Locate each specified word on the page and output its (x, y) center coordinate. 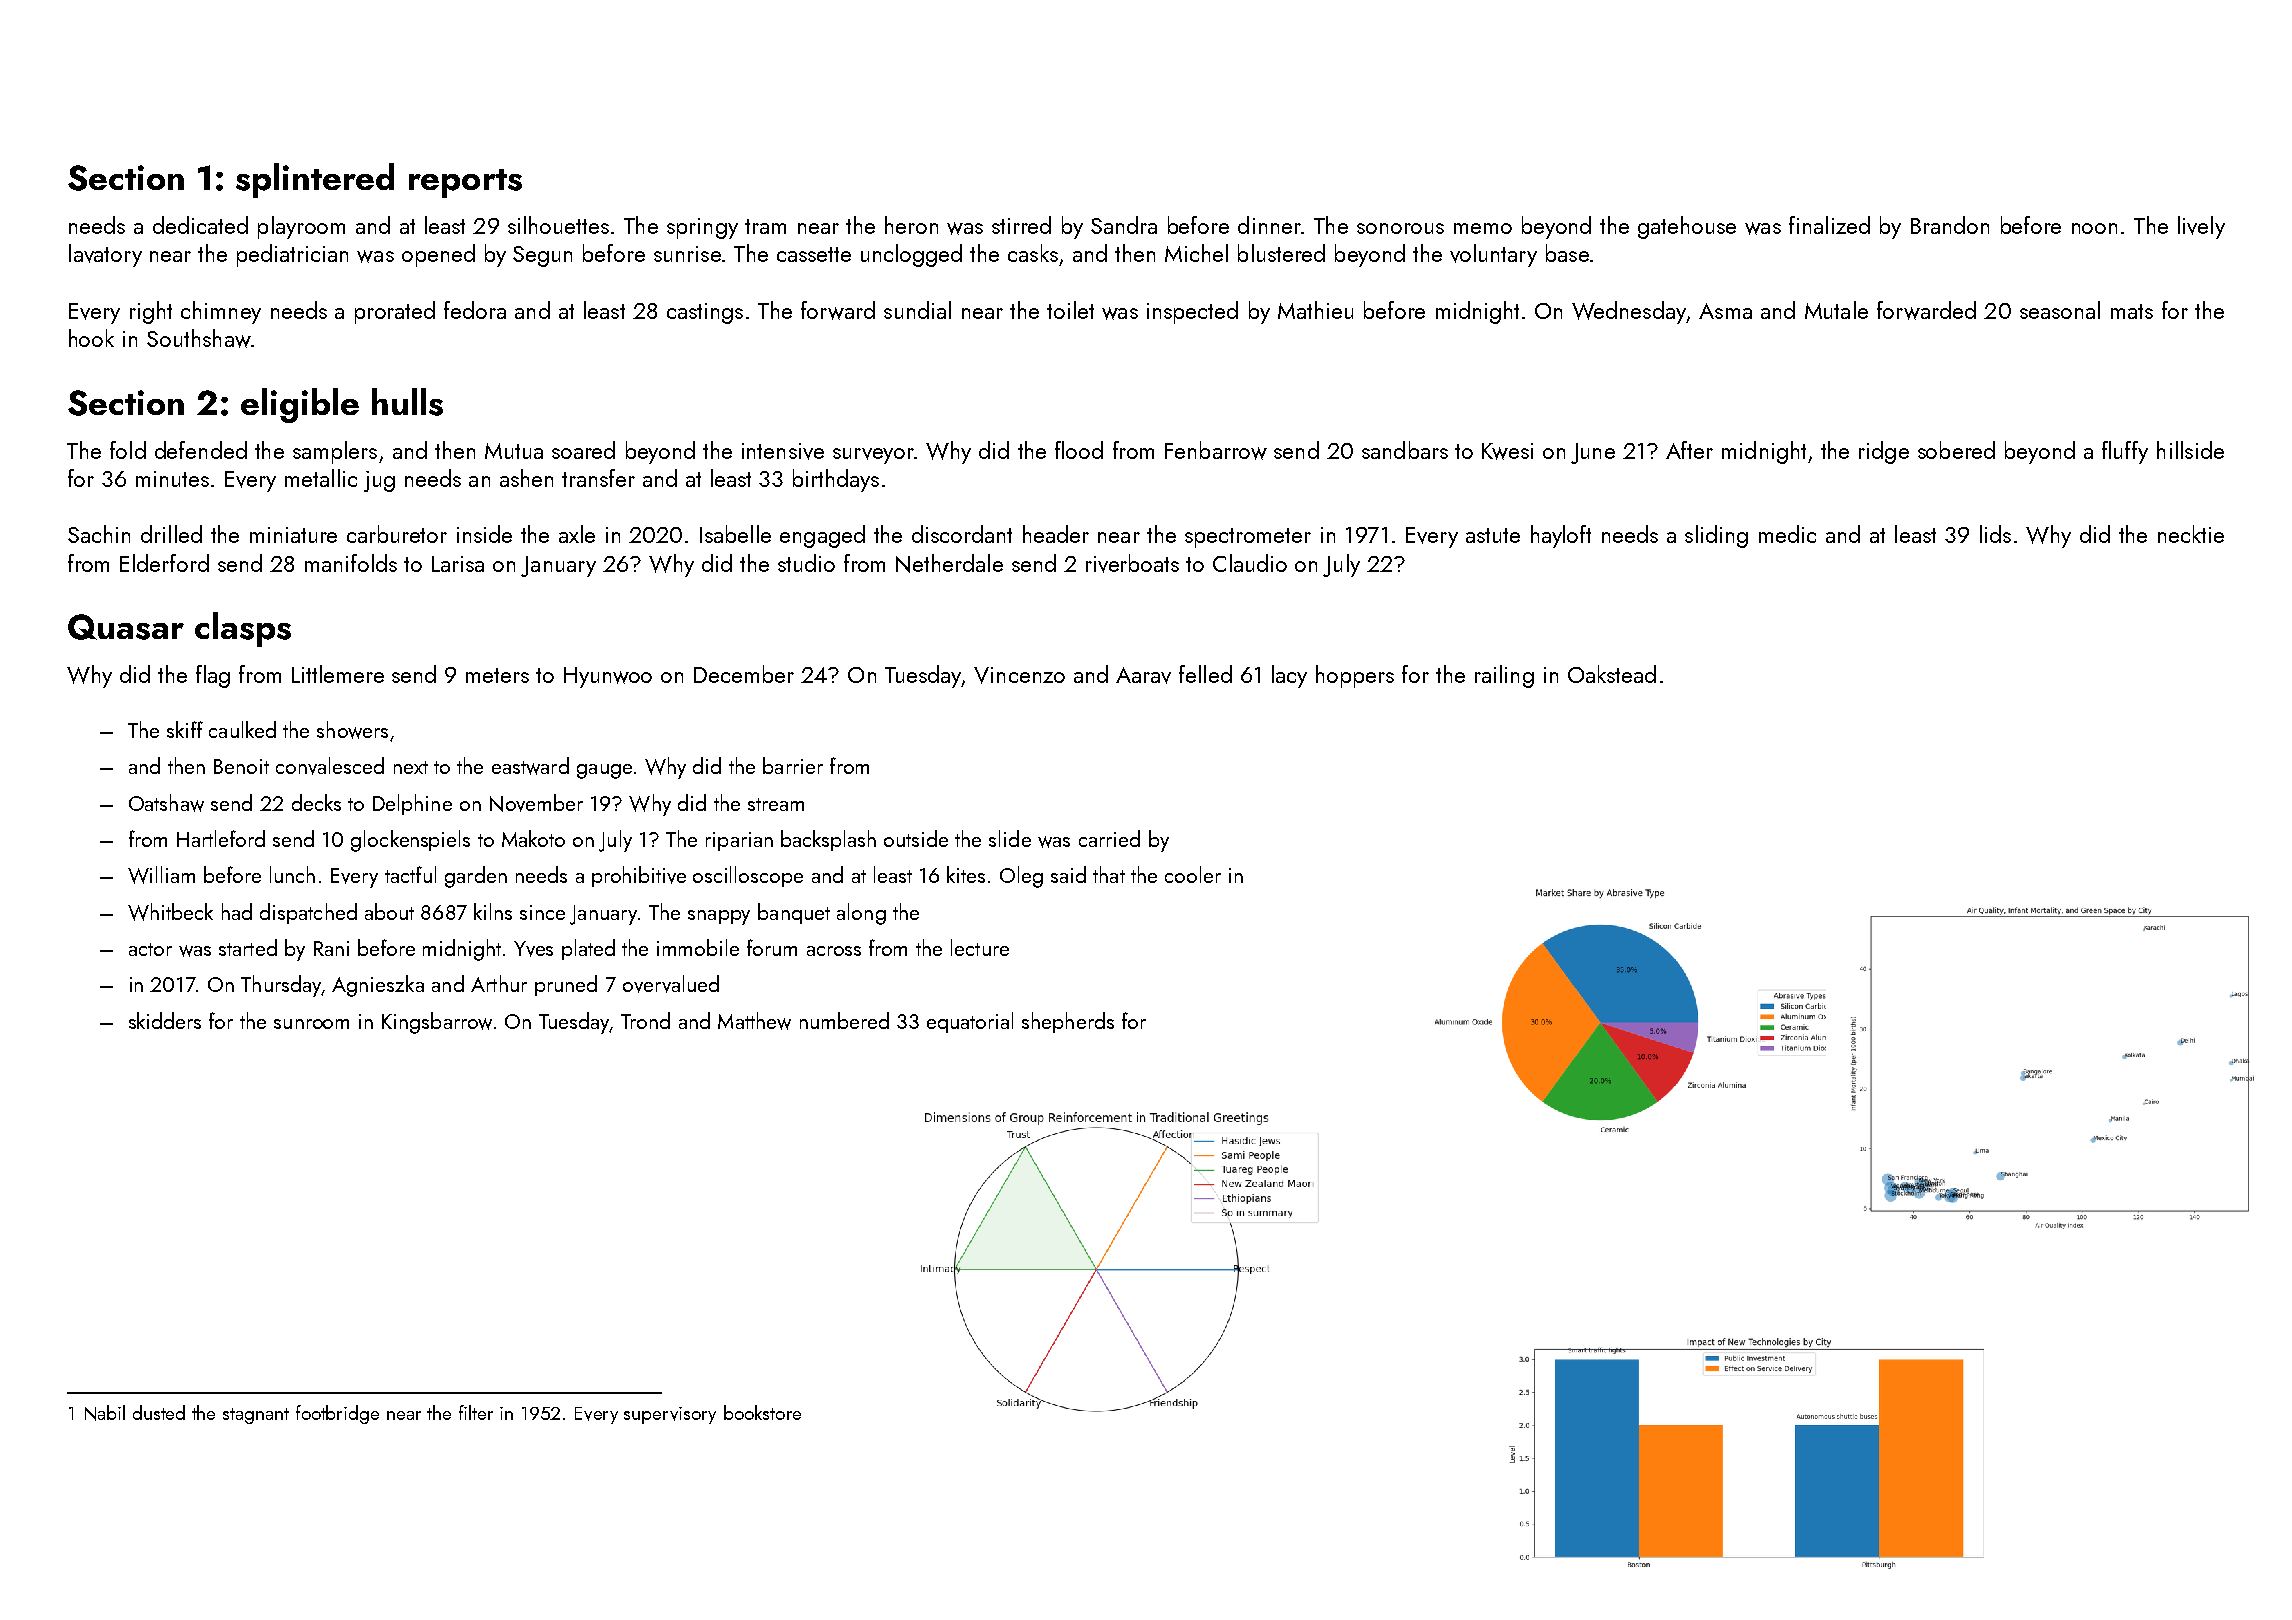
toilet (1070, 310)
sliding (1716, 536)
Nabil (105, 1413)
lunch (292, 874)
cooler (1193, 874)
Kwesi (1507, 451)
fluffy (2125, 452)
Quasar (126, 627)
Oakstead (1612, 674)
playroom (301, 227)
